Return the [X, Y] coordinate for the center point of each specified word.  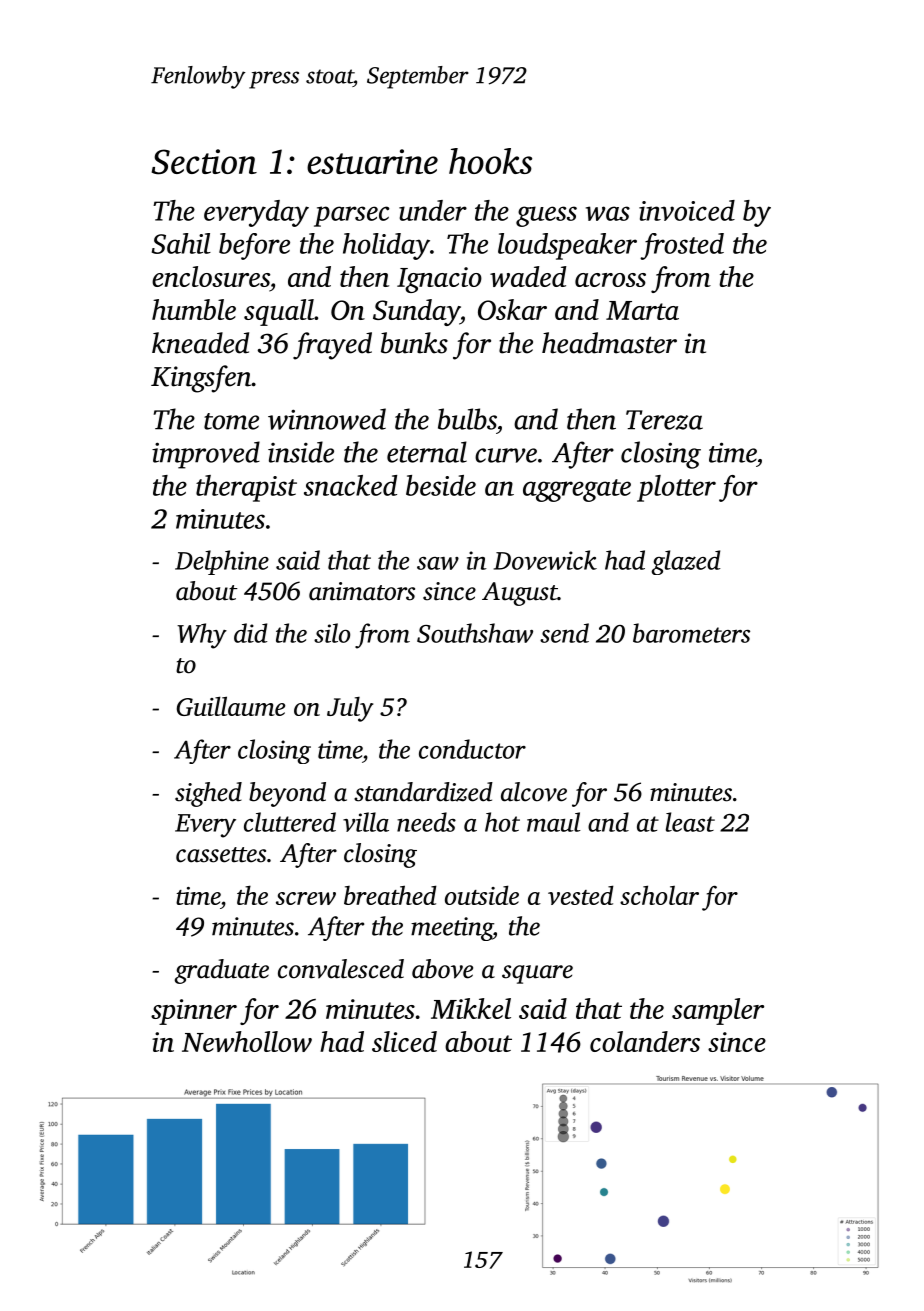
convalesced [341, 969]
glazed [686, 562]
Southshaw [475, 633]
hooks [490, 161]
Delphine [222, 562]
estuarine [372, 161]
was [608, 213]
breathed [390, 895]
